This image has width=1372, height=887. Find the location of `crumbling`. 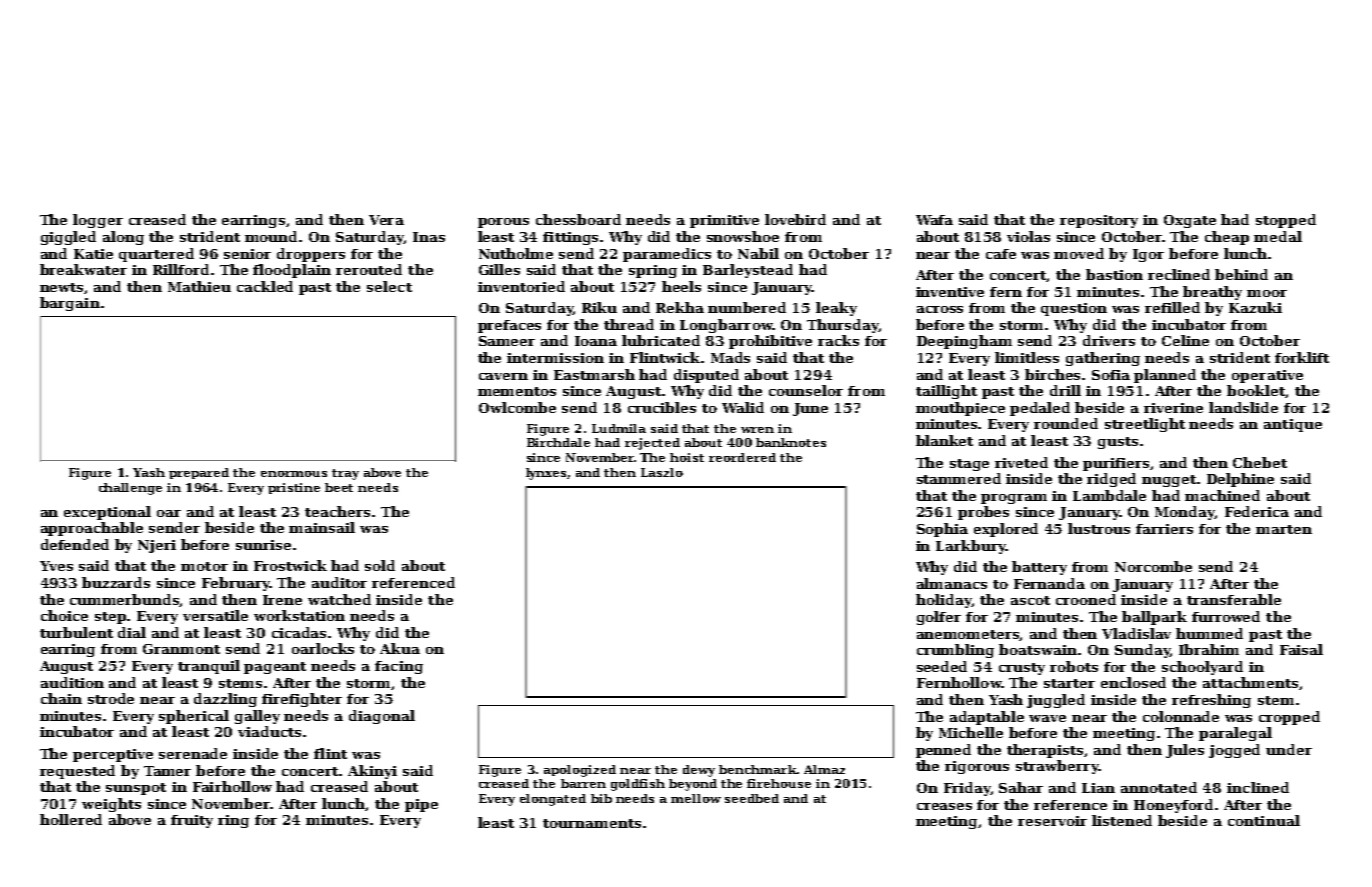

crumbling is located at coordinates (955, 651).
